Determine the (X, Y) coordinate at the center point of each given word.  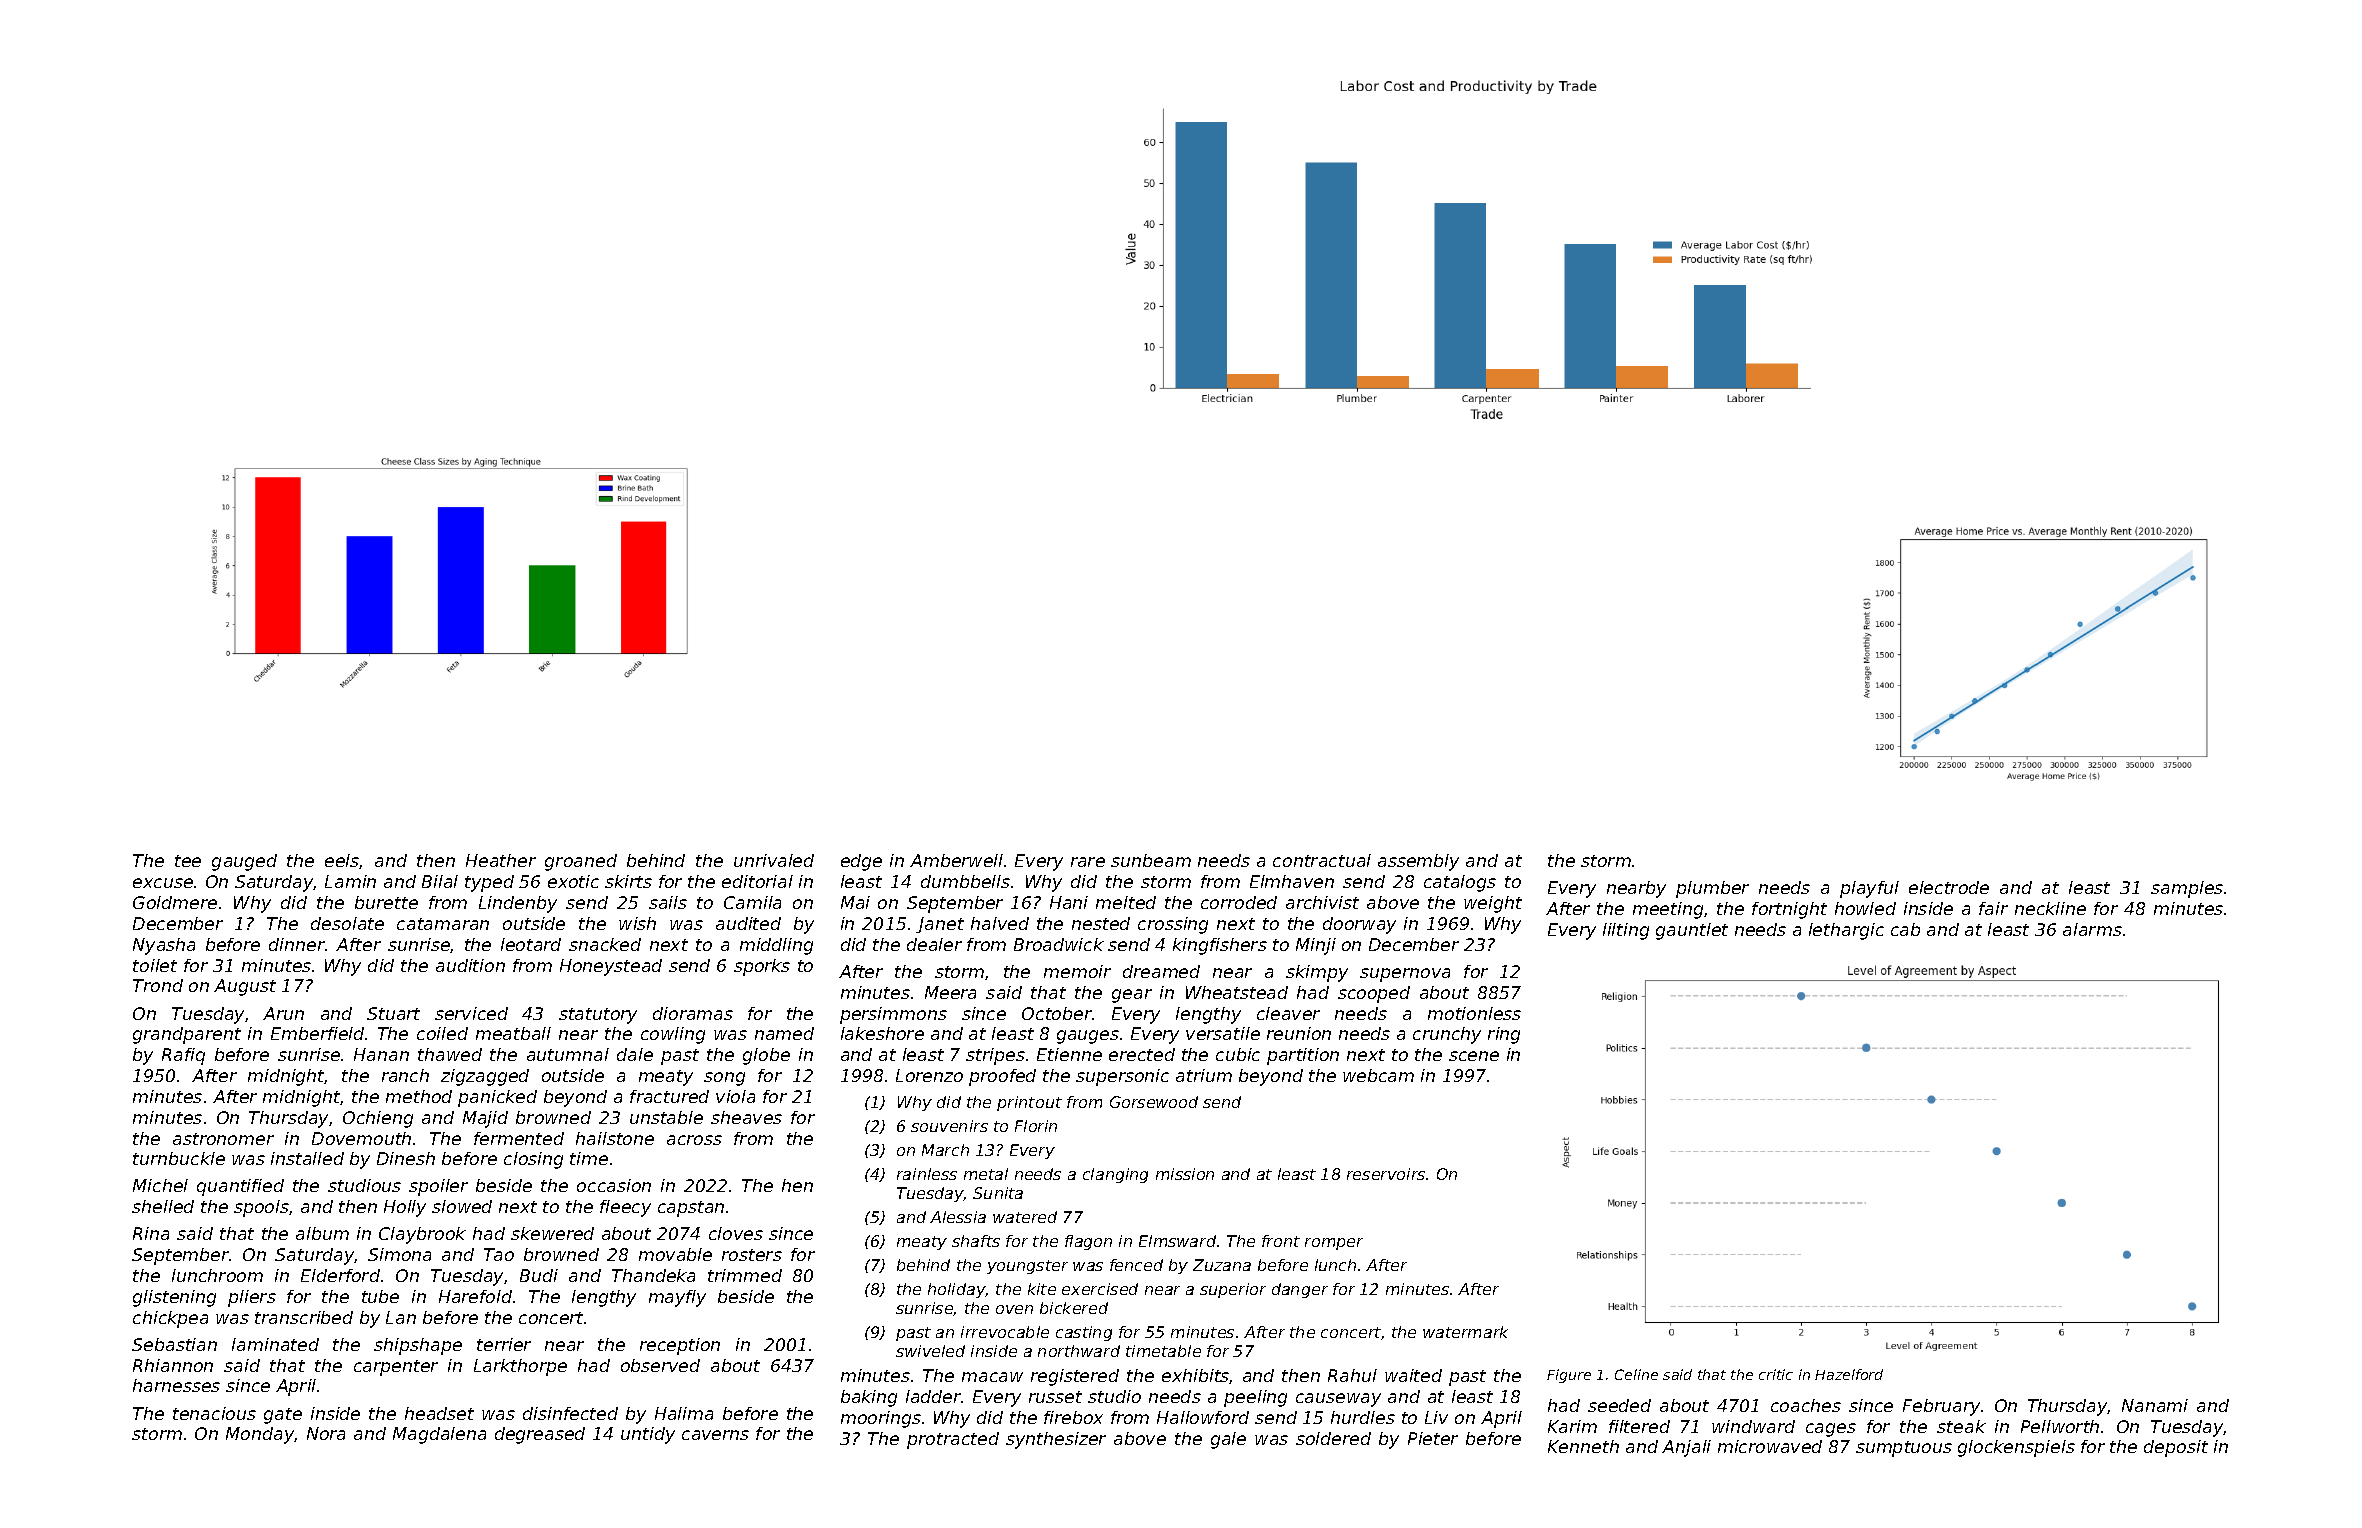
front (1281, 1241)
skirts (628, 881)
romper (1334, 1244)
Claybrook (422, 1235)
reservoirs (1386, 1174)
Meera (950, 992)
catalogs (1460, 883)
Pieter (1433, 1438)
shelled (163, 1206)
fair (1993, 908)
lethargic (1846, 931)
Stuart (393, 1013)
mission (1185, 1174)
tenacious (214, 1413)
